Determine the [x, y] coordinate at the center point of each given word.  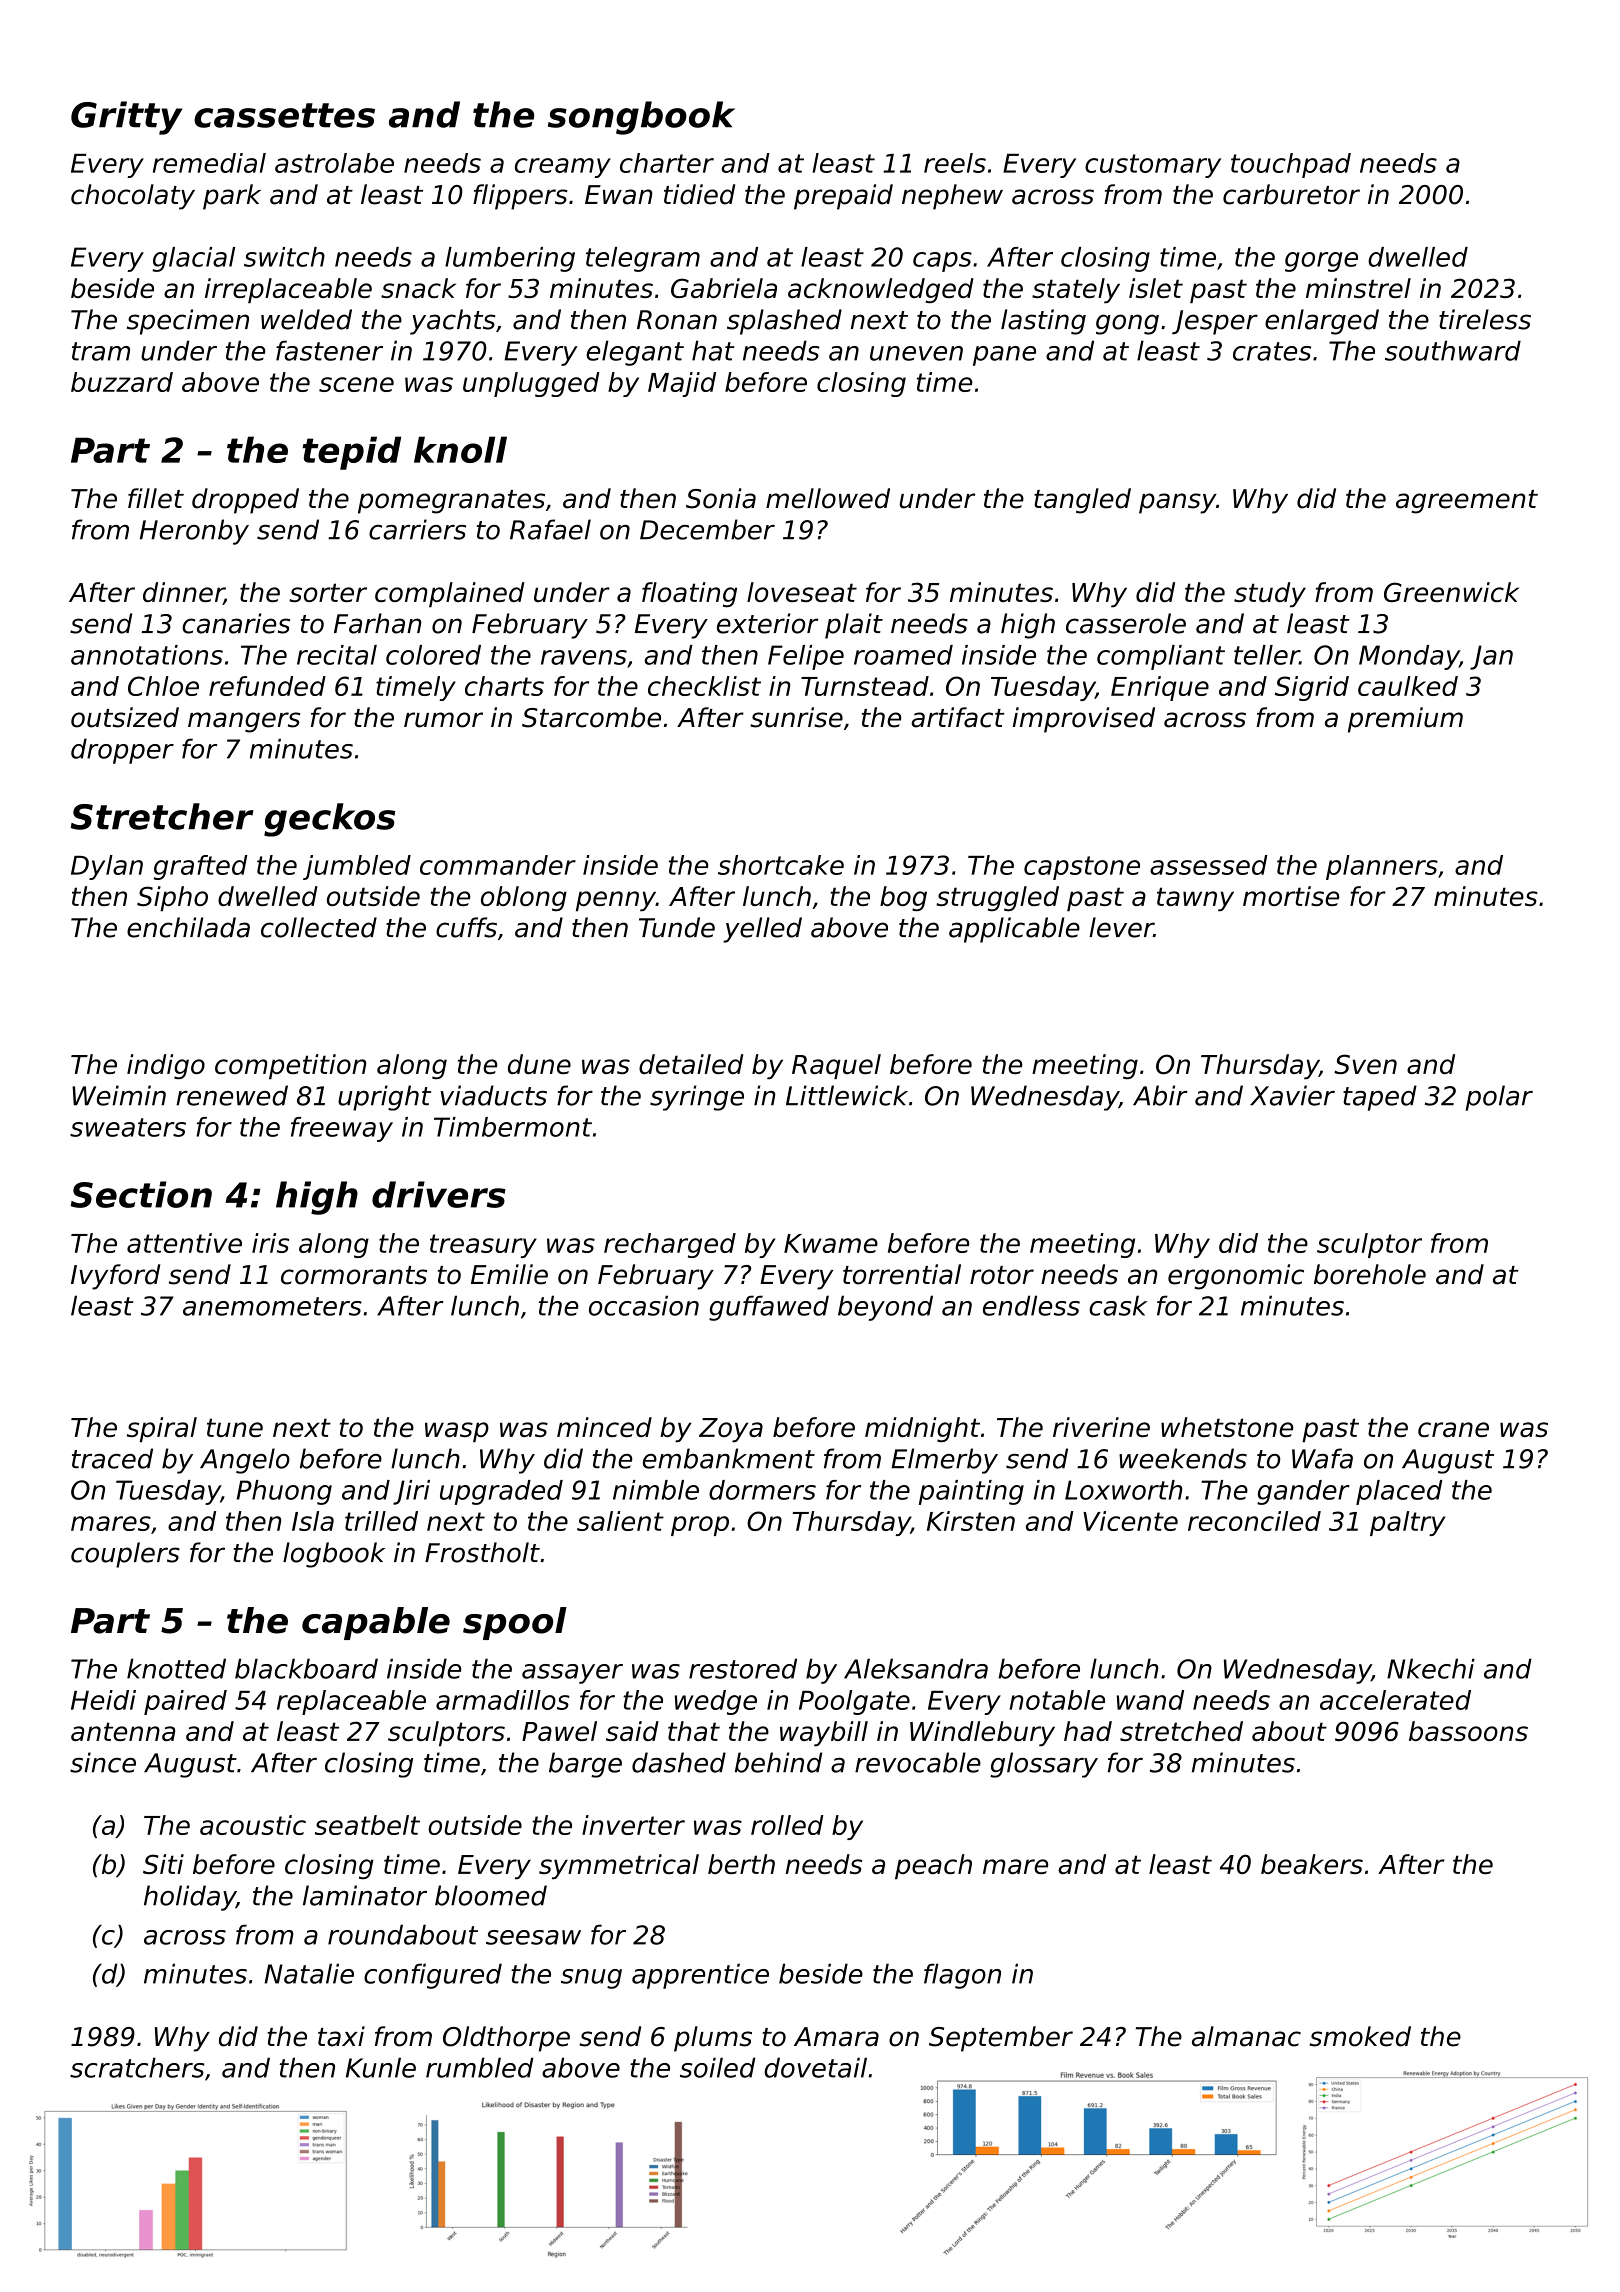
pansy [1177, 503]
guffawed [769, 1308]
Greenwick [1451, 592]
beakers [1312, 1864]
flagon [962, 1976]
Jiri [411, 1492]
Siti [163, 1864]
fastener [329, 350]
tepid [351, 453]
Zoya [731, 1430]
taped [1380, 1098]
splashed [784, 322]
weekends [1183, 1458]
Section [141, 1194]
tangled [1082, 501]
